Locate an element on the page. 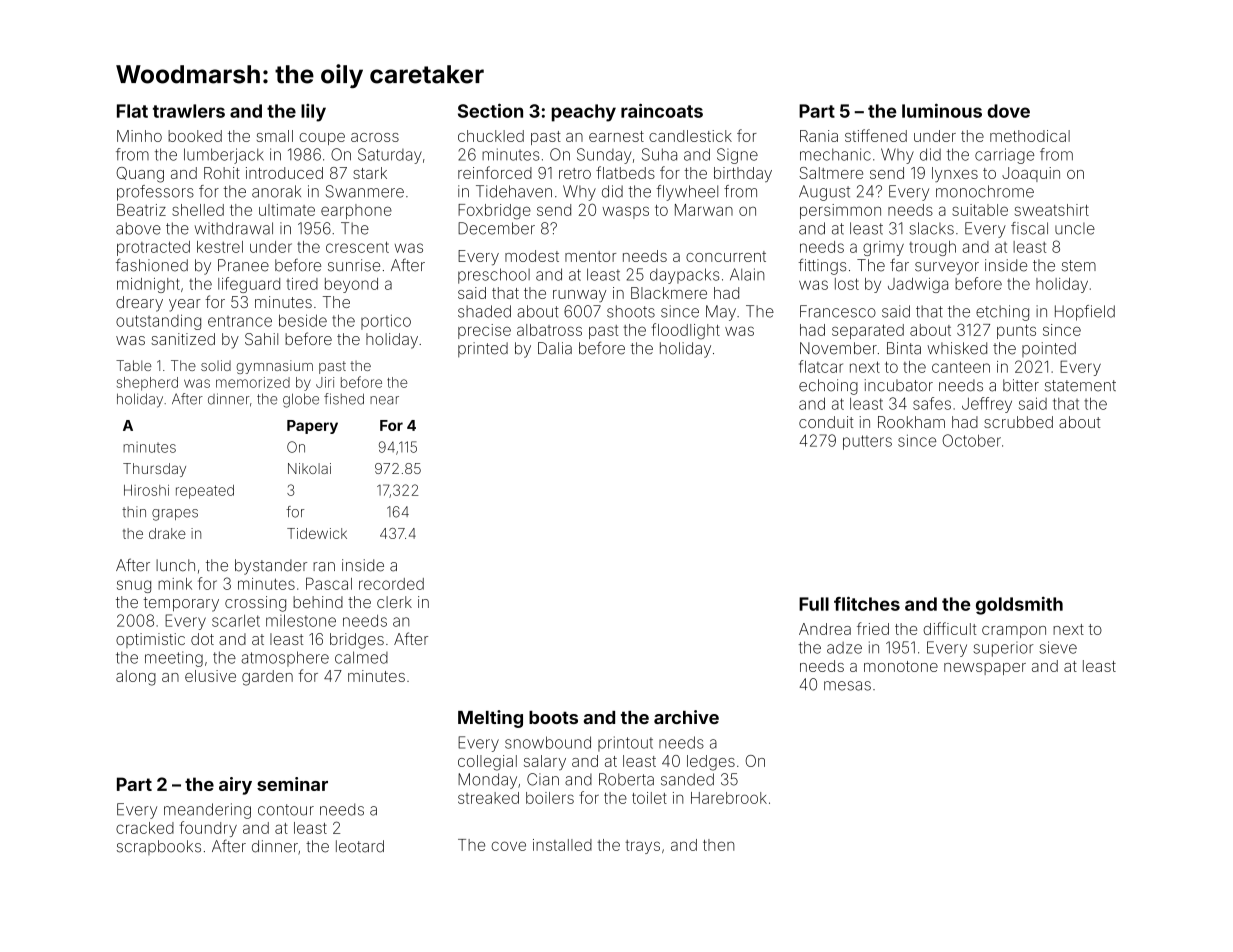  persimmon is located at coordinates (840, 211).
